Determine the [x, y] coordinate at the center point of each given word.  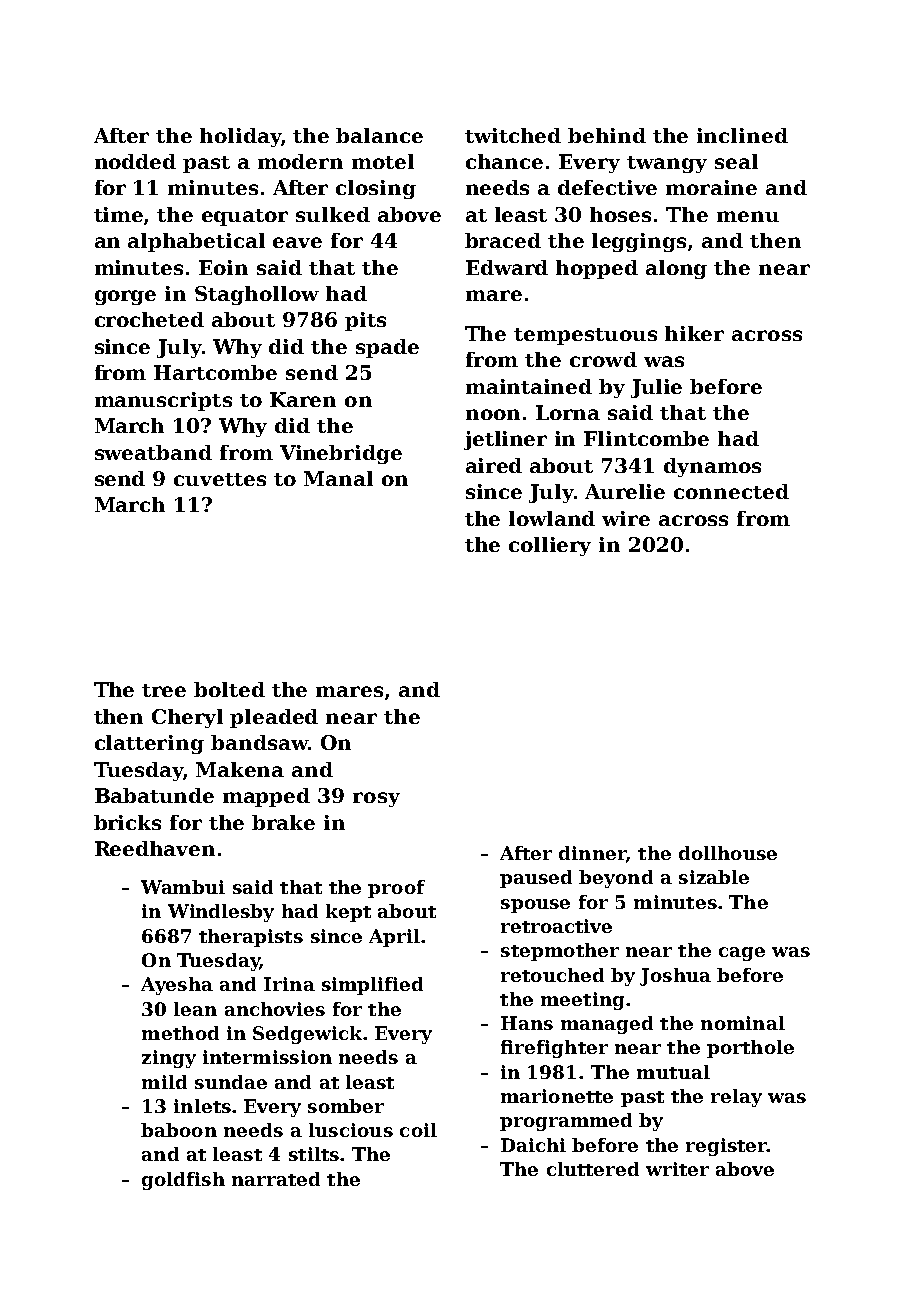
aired [494, 465]
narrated [276, 1179]
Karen [303, 399]
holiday [240, 137]
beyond [616, 879]
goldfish [183, 1181]
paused [536, 879]
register [726, 1147]
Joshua [675, 977]
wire [626, 518]
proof [396, 889]
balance [379, 135]
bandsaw [259, 742]
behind [607, 135]
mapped [266, 797]
